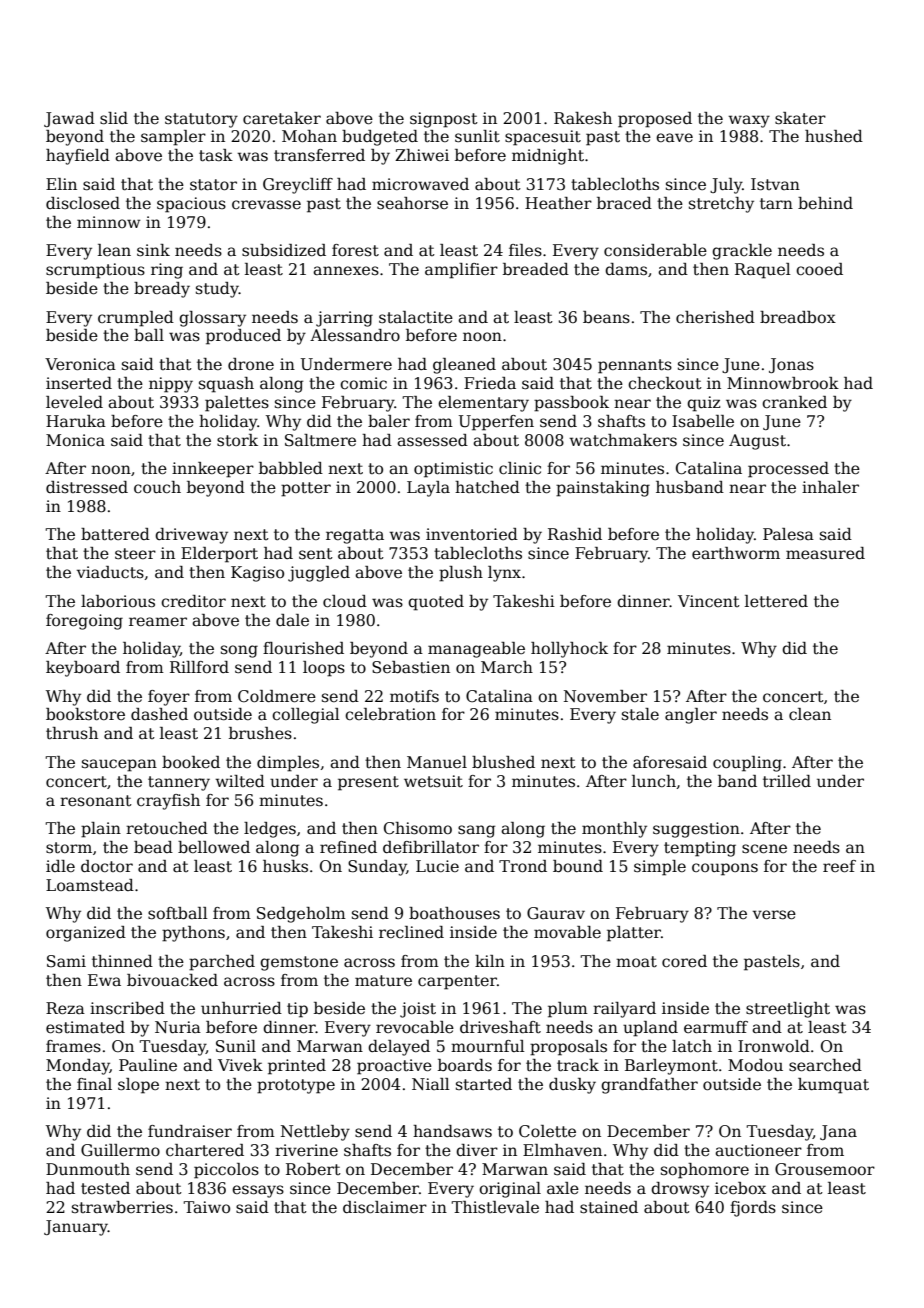 Image resolution: width=924 pixels, height=1308 pixels. Describe the element at coordinates (776, 204) in the screenshot. I see `tarn` at that location.
